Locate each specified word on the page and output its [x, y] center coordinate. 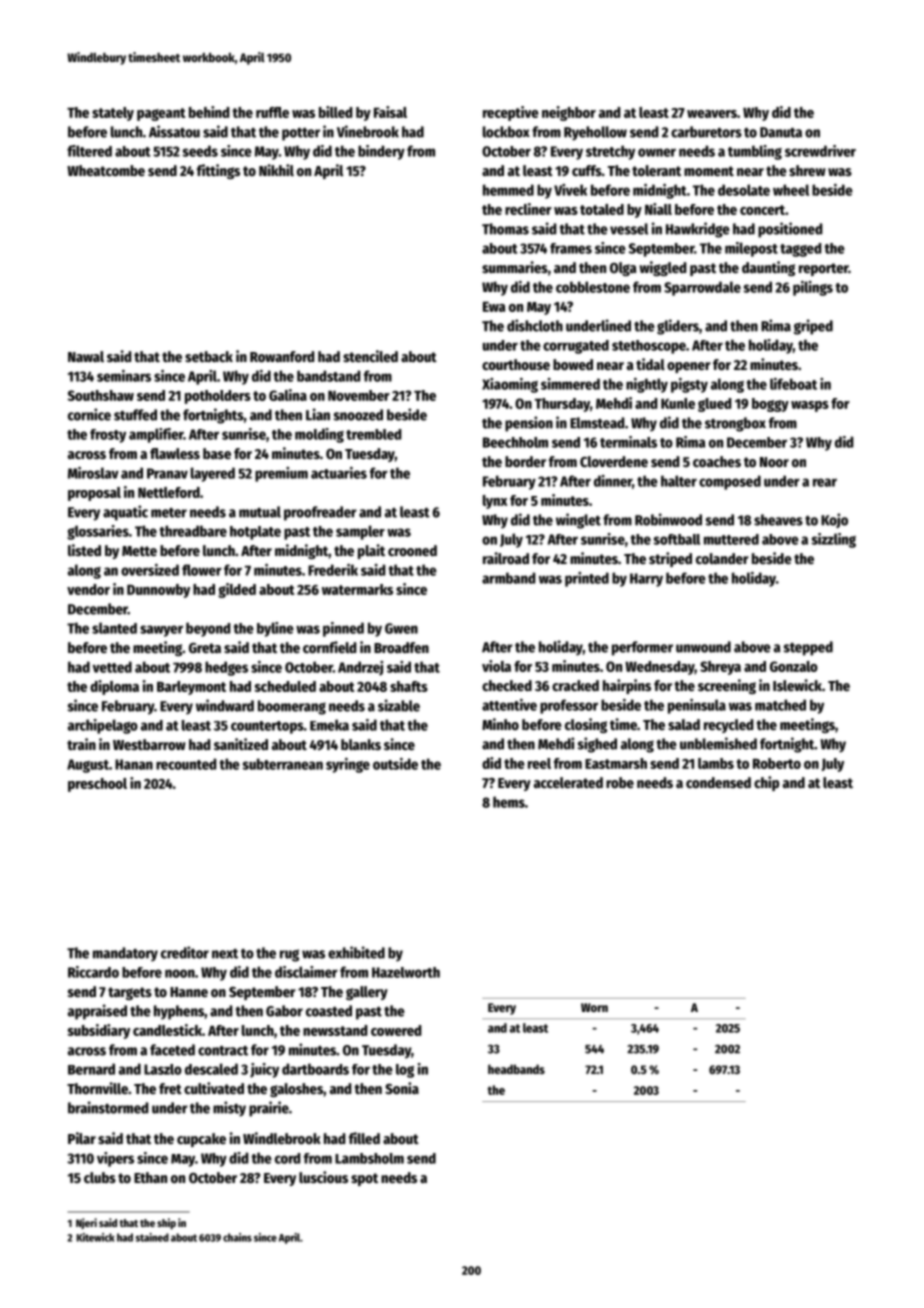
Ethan [150, 1177]
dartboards [315, 1069]
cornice [89, 414]
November [359, 395]
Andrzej [360, 668]
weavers [712, 114]
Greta [205, 648]
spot [364, 1179]
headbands [516, 1069]
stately [113, 114]
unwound [703, 647]
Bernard [91, 1069]
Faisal [390, 112]
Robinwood [668, 519]
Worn [594, 1007]
